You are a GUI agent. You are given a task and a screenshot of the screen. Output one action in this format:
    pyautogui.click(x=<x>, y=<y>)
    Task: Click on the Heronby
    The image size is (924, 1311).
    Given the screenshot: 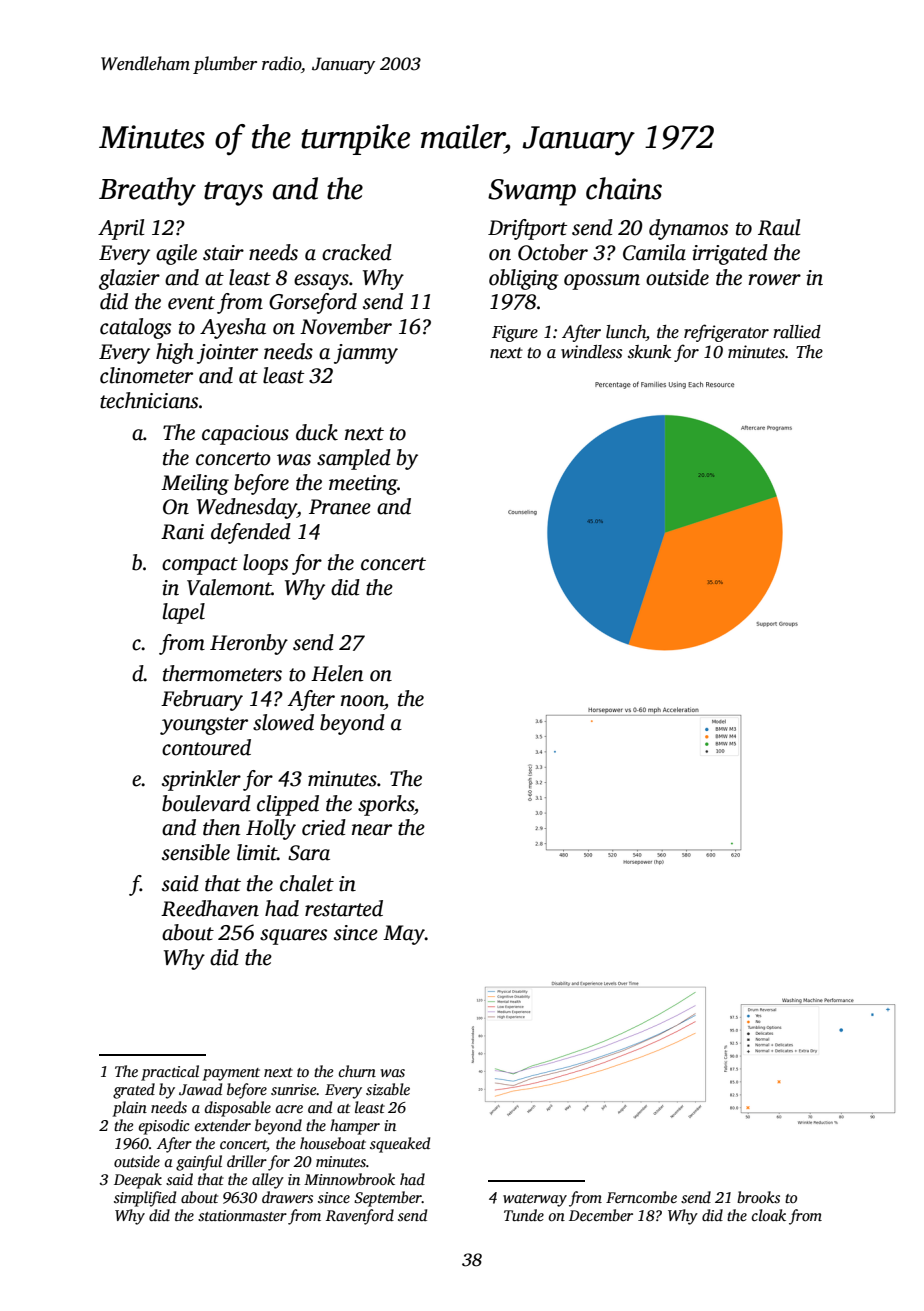 What is the action you would take?
    pyautogui.click(x=249, y=644)
